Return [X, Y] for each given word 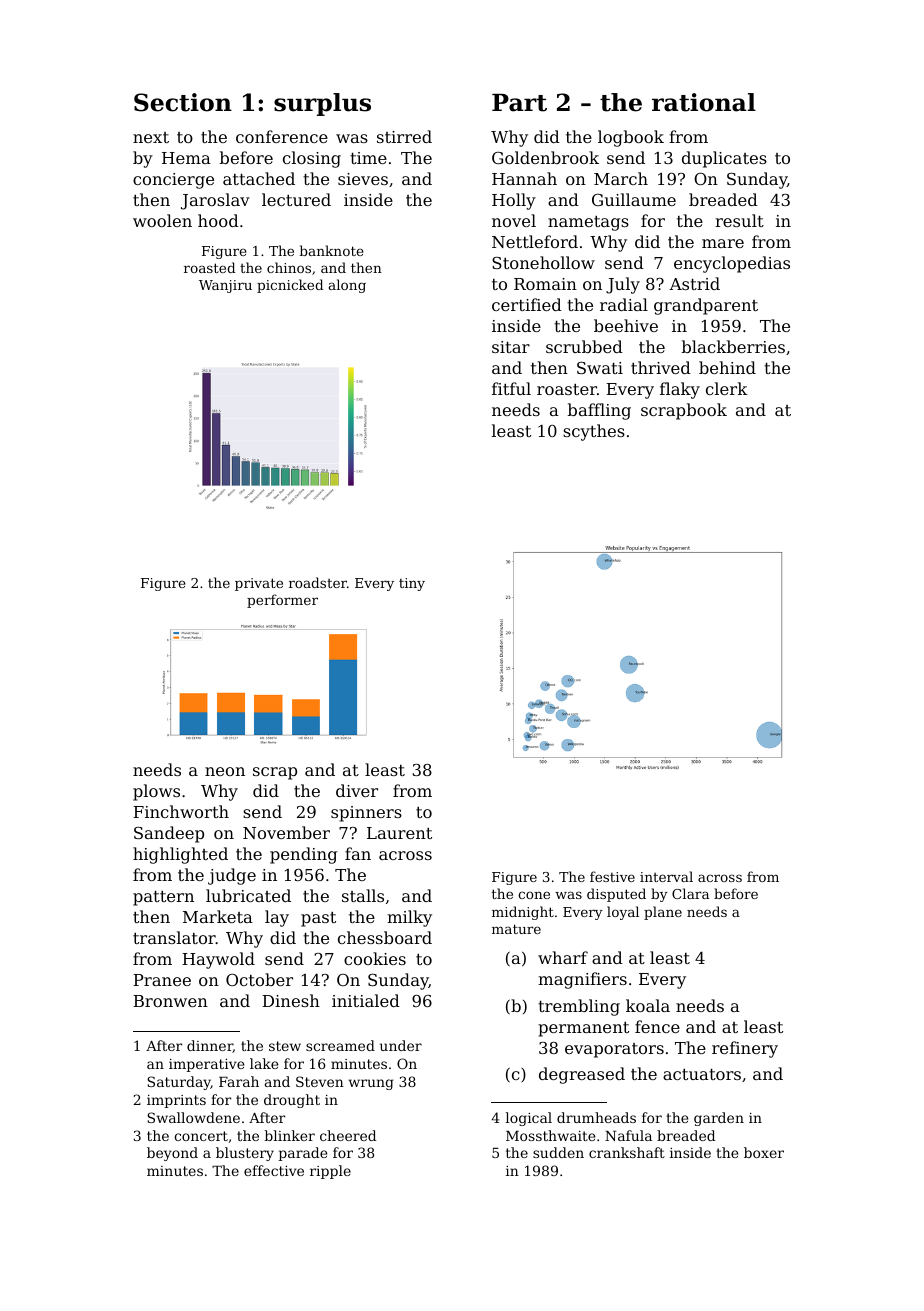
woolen [162, 220]
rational [704, 102]
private [259, 584]
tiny [412, 584]
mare [723, 243]
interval [666, 876]
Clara [690, 893]
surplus [322, 104]
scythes [594, 432]
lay [277, 918]
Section [183, 102]
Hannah [524, 178]
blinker [290, 1135]
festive [612, 876]
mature [516, 929]
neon [225, 771]
